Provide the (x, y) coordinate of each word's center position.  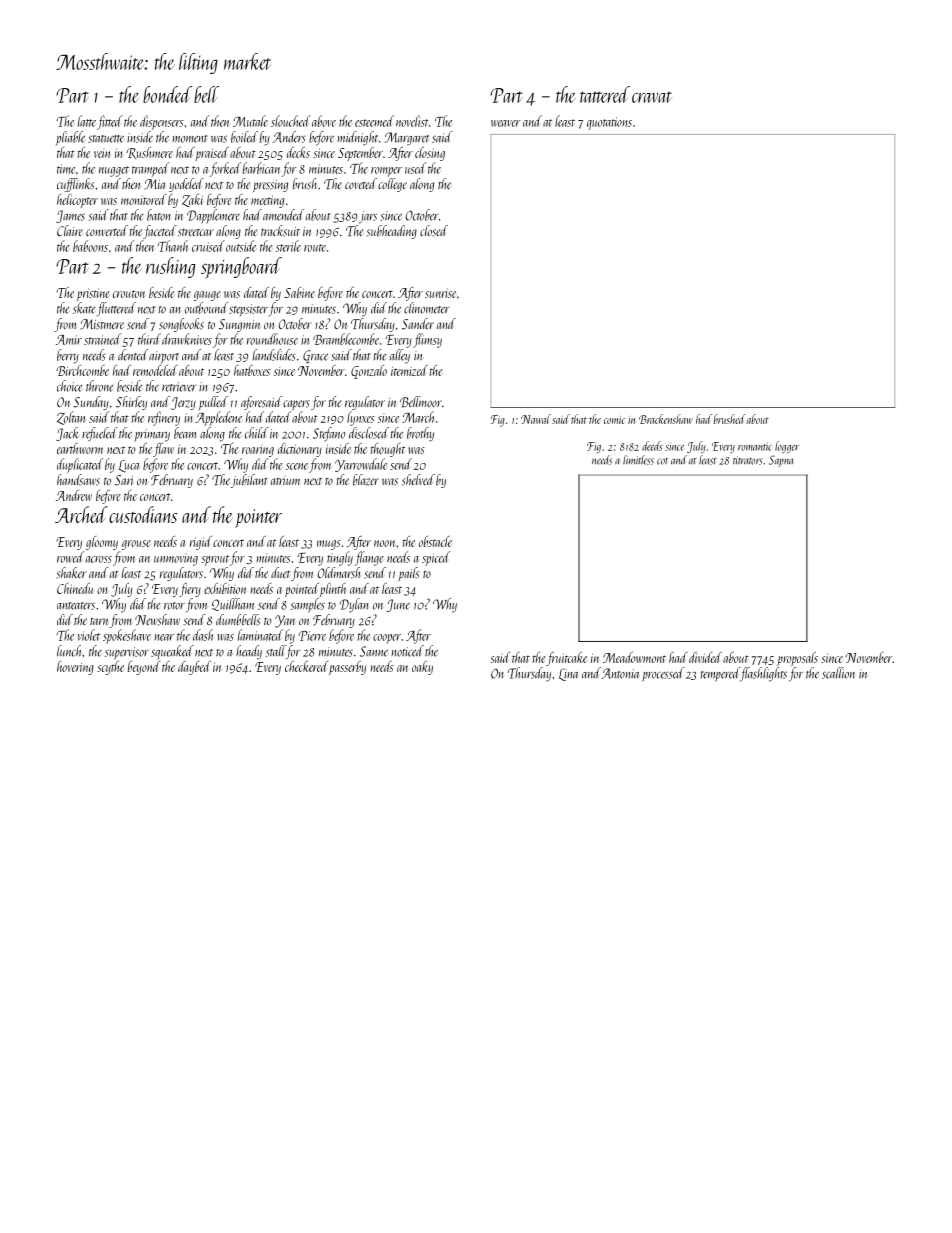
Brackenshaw (666, 419)
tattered (605, 94)
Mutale (250, 121)
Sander (418, 324)
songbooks (181, 325)
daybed (194, 668)
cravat (652, 97)
